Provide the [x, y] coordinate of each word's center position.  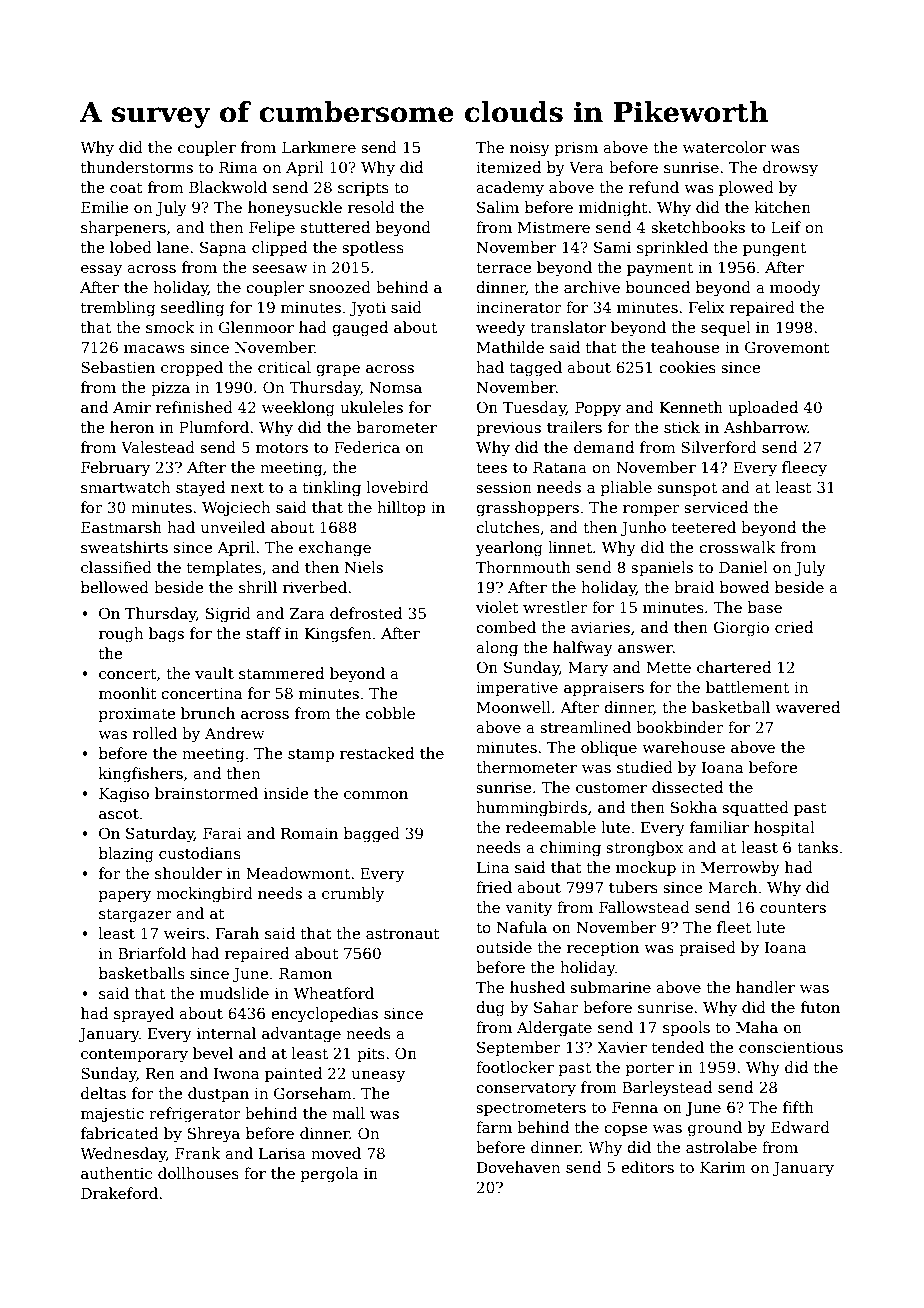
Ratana [560, 467]
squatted [756, 808]
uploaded [763, 408]
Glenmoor [256, 327]
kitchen [783, 207]
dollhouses [198, 1173]
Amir [132, 407]
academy [510, 189]
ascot [119, 814]
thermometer [526, 767]
